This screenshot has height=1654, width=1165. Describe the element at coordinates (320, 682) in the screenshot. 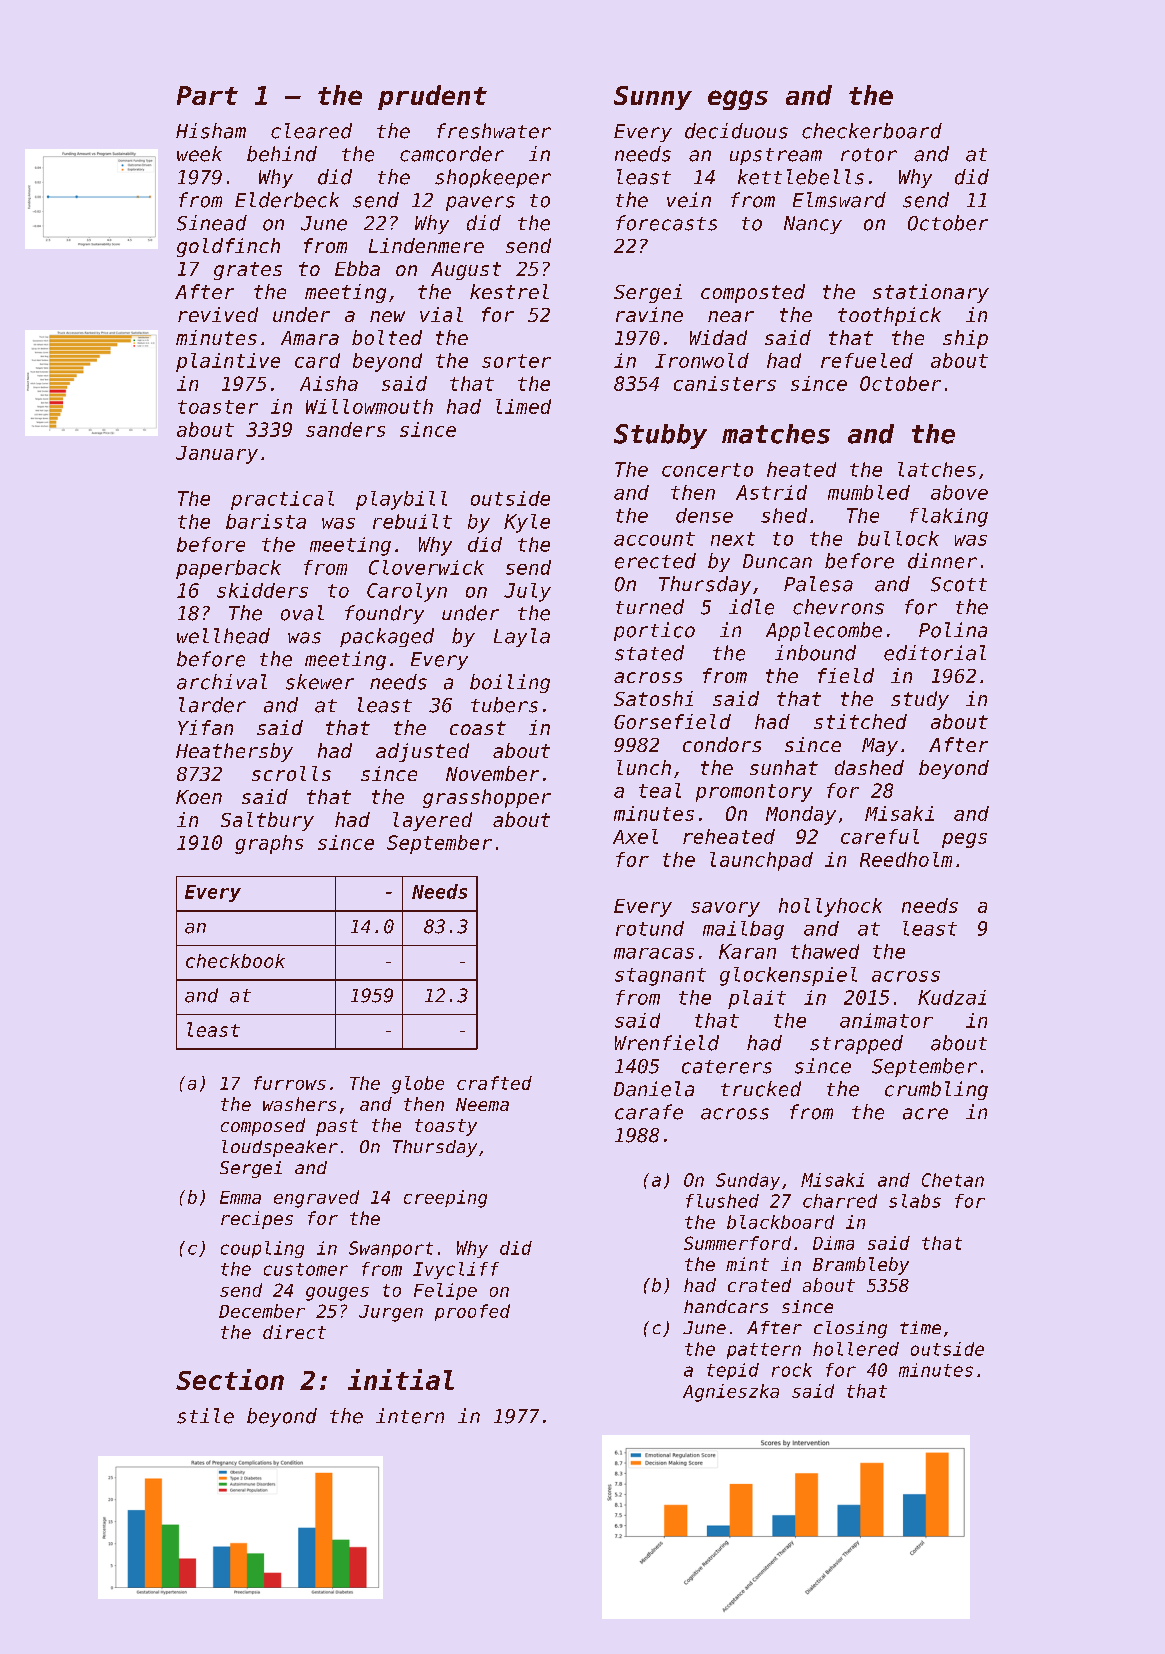

I see `skewer` at that location.
